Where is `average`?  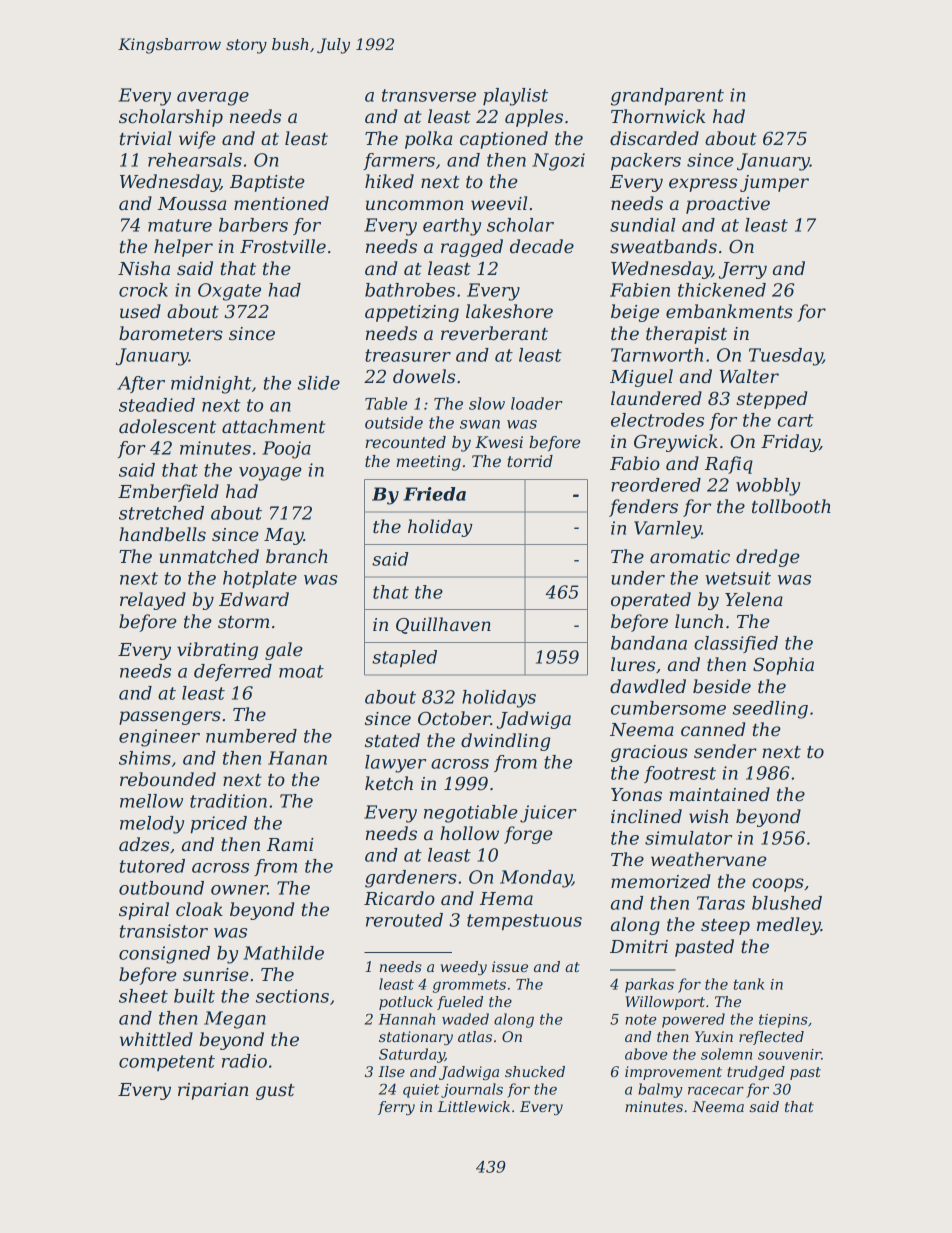
average is located at coordinates (213, 99).
